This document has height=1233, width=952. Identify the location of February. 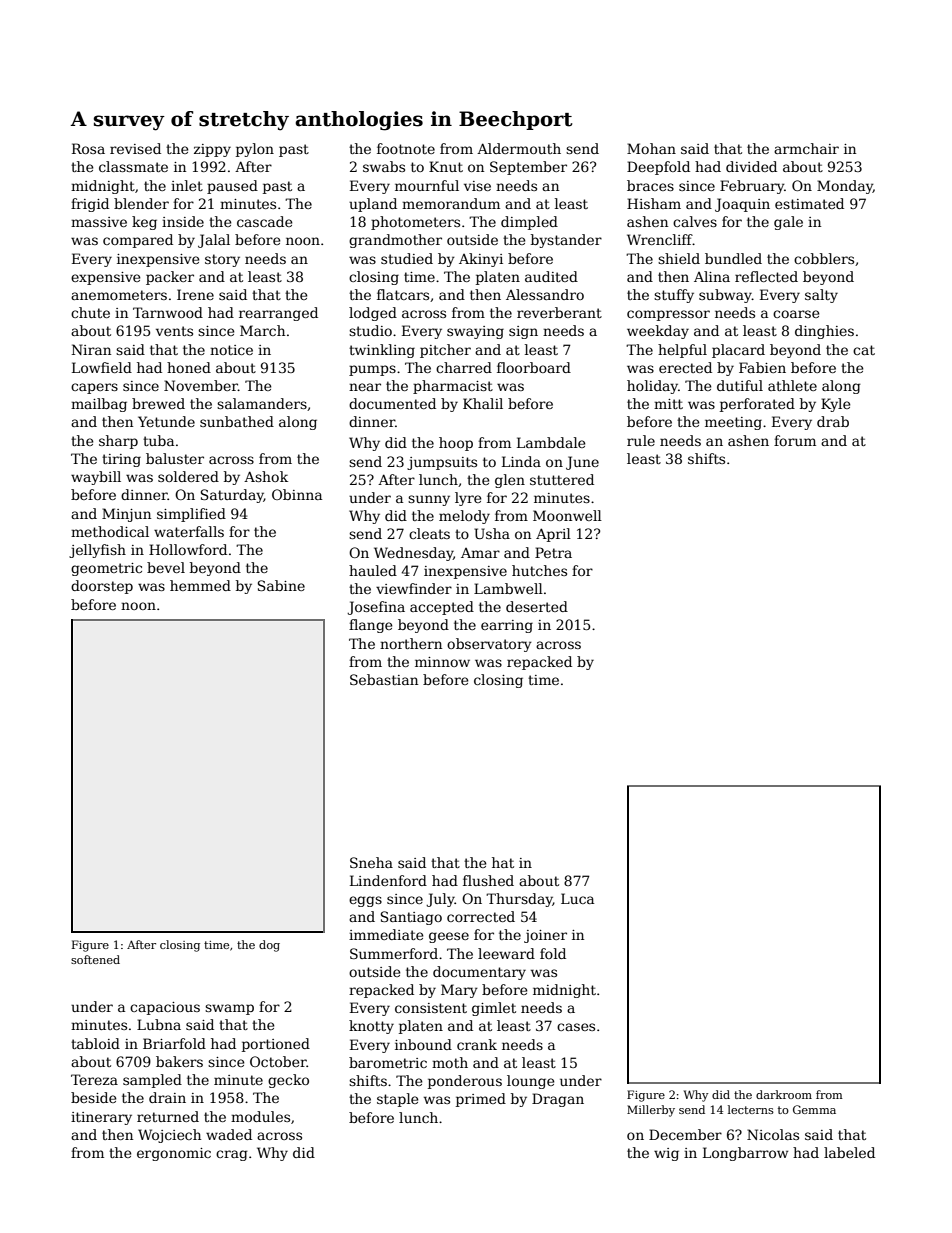
(752, 187).
